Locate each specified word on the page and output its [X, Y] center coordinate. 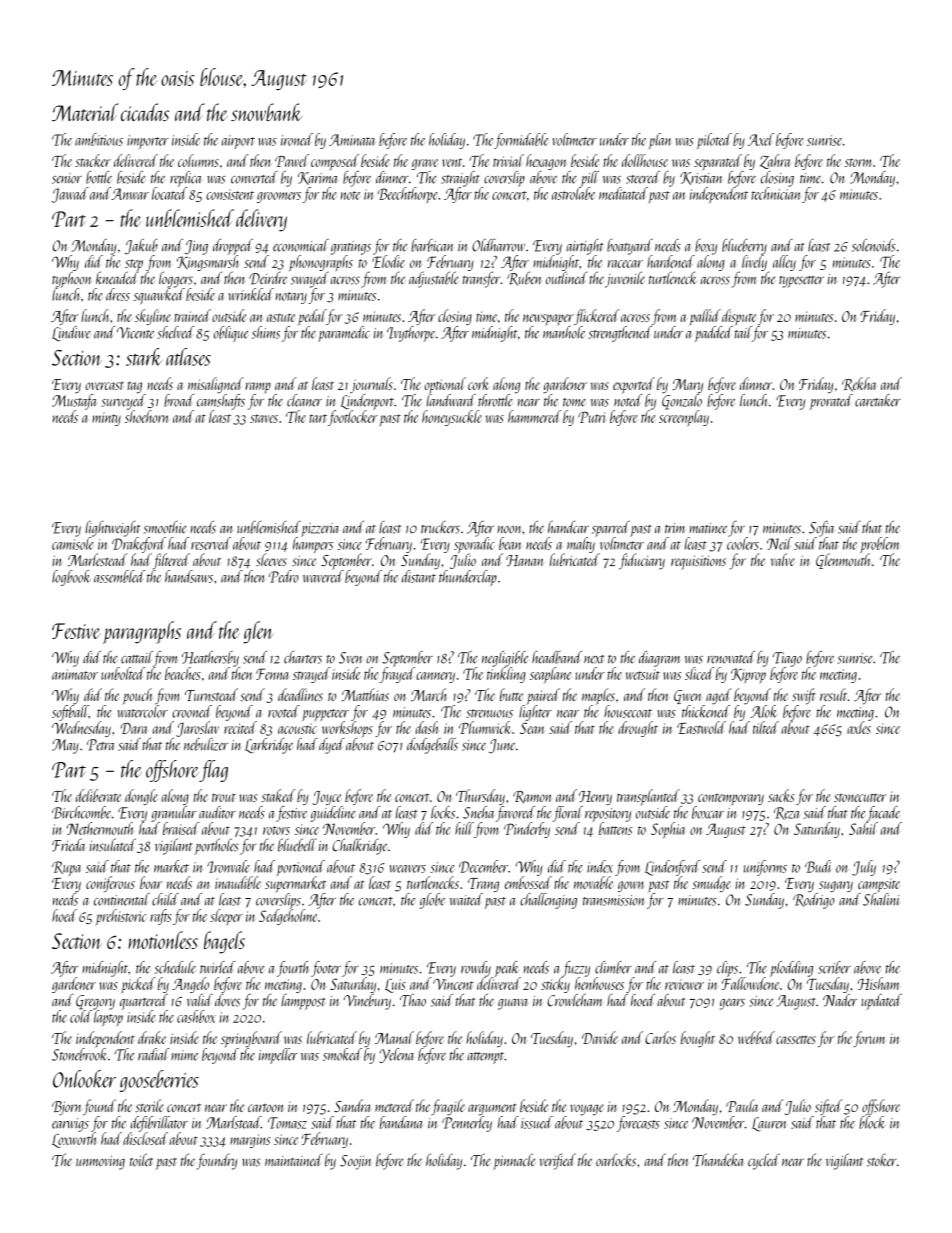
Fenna [272, 674]
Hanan [524, 560]
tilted [766, 727]
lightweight [112, 529]
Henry [595, 798]
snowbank [266, 112]
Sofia [822, 529]
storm [858, 162]
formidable [521, 141]
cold [81, 1016]
